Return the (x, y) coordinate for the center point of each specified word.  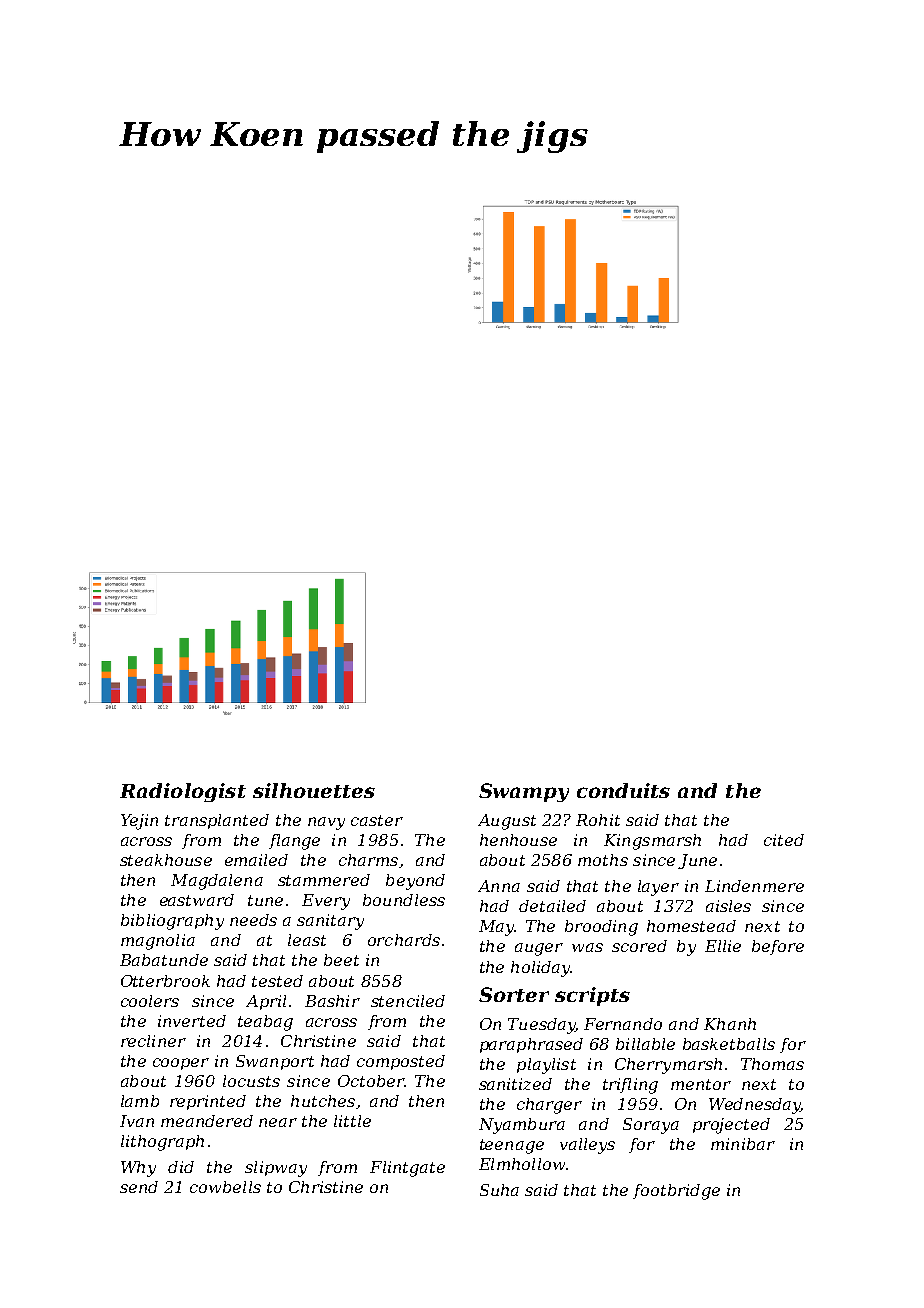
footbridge (676, 1192)
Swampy (524, 792)
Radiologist (183, 792)
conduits (623, 790)
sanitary (330, 922)
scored (639, 946)
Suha (499, 1190)
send (139, 1187)
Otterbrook (165, 981)
